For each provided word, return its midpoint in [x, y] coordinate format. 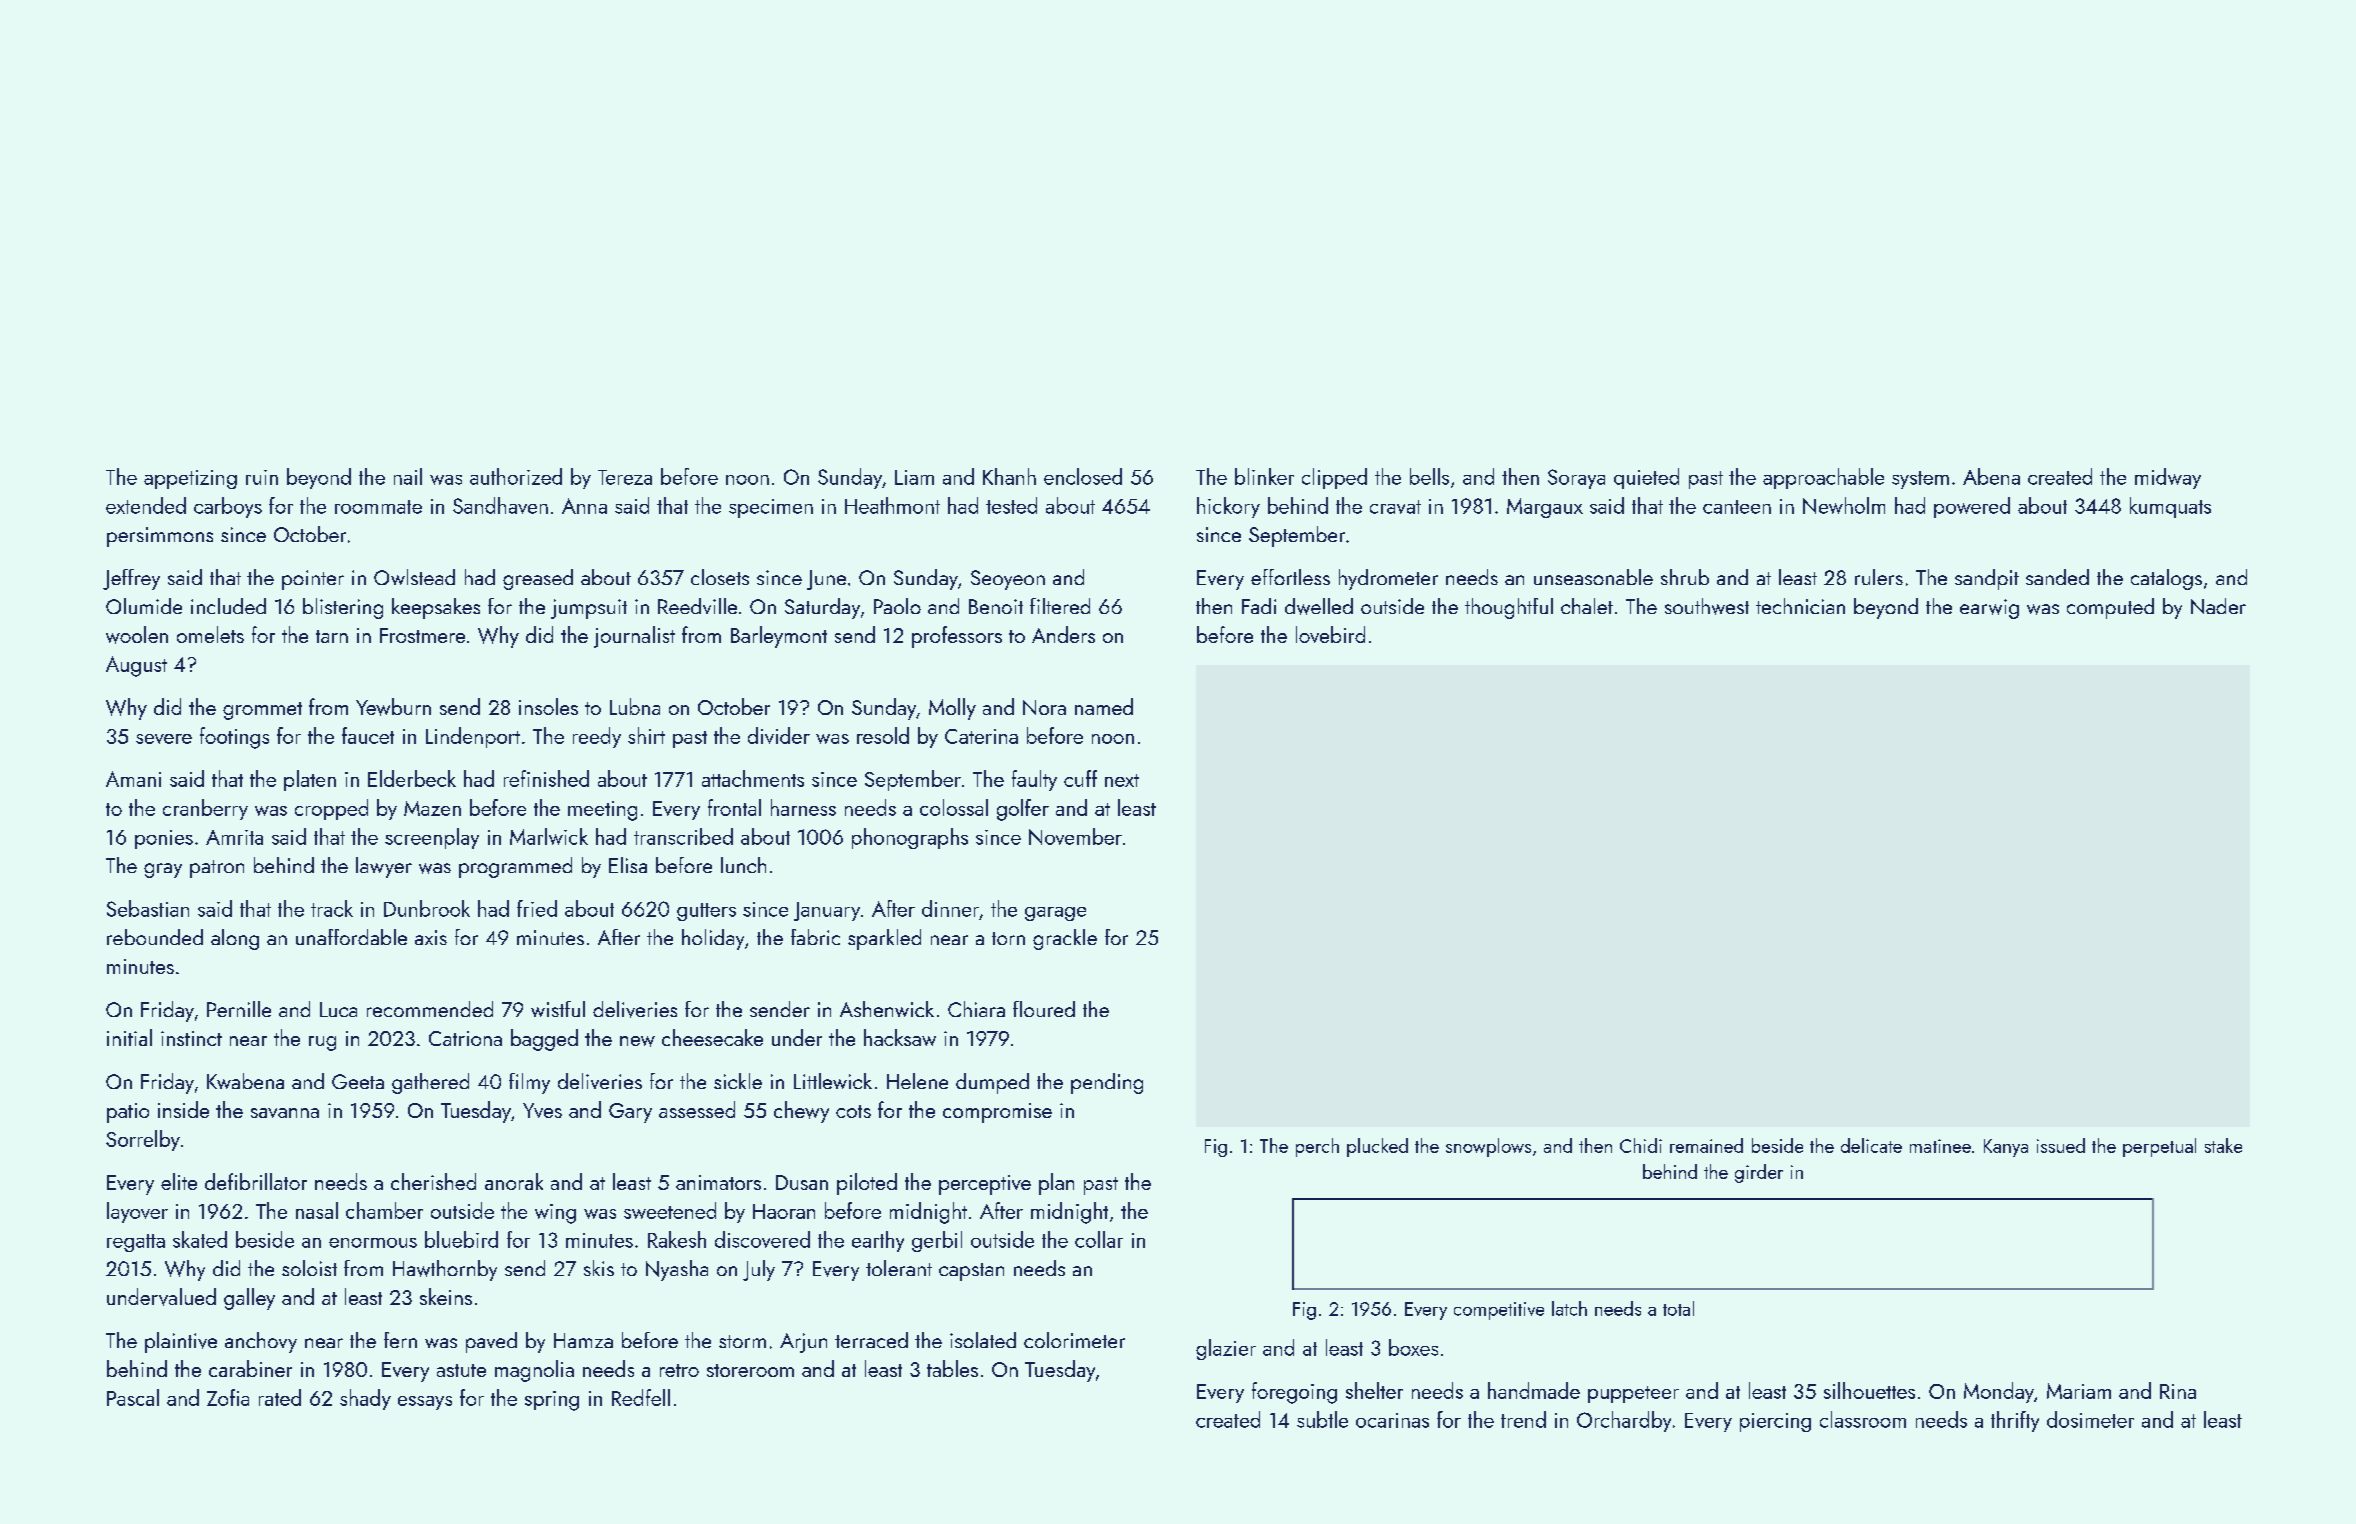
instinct [191, 1038]
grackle [1065, 939]
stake [2223, 1145]
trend [1523, 1419]
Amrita [234, 837]
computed [2110, 608]
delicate [1871, 1145]
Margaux [1545, 508]
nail [408, 476]
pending [1107, 1083]
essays [425, 1403]
